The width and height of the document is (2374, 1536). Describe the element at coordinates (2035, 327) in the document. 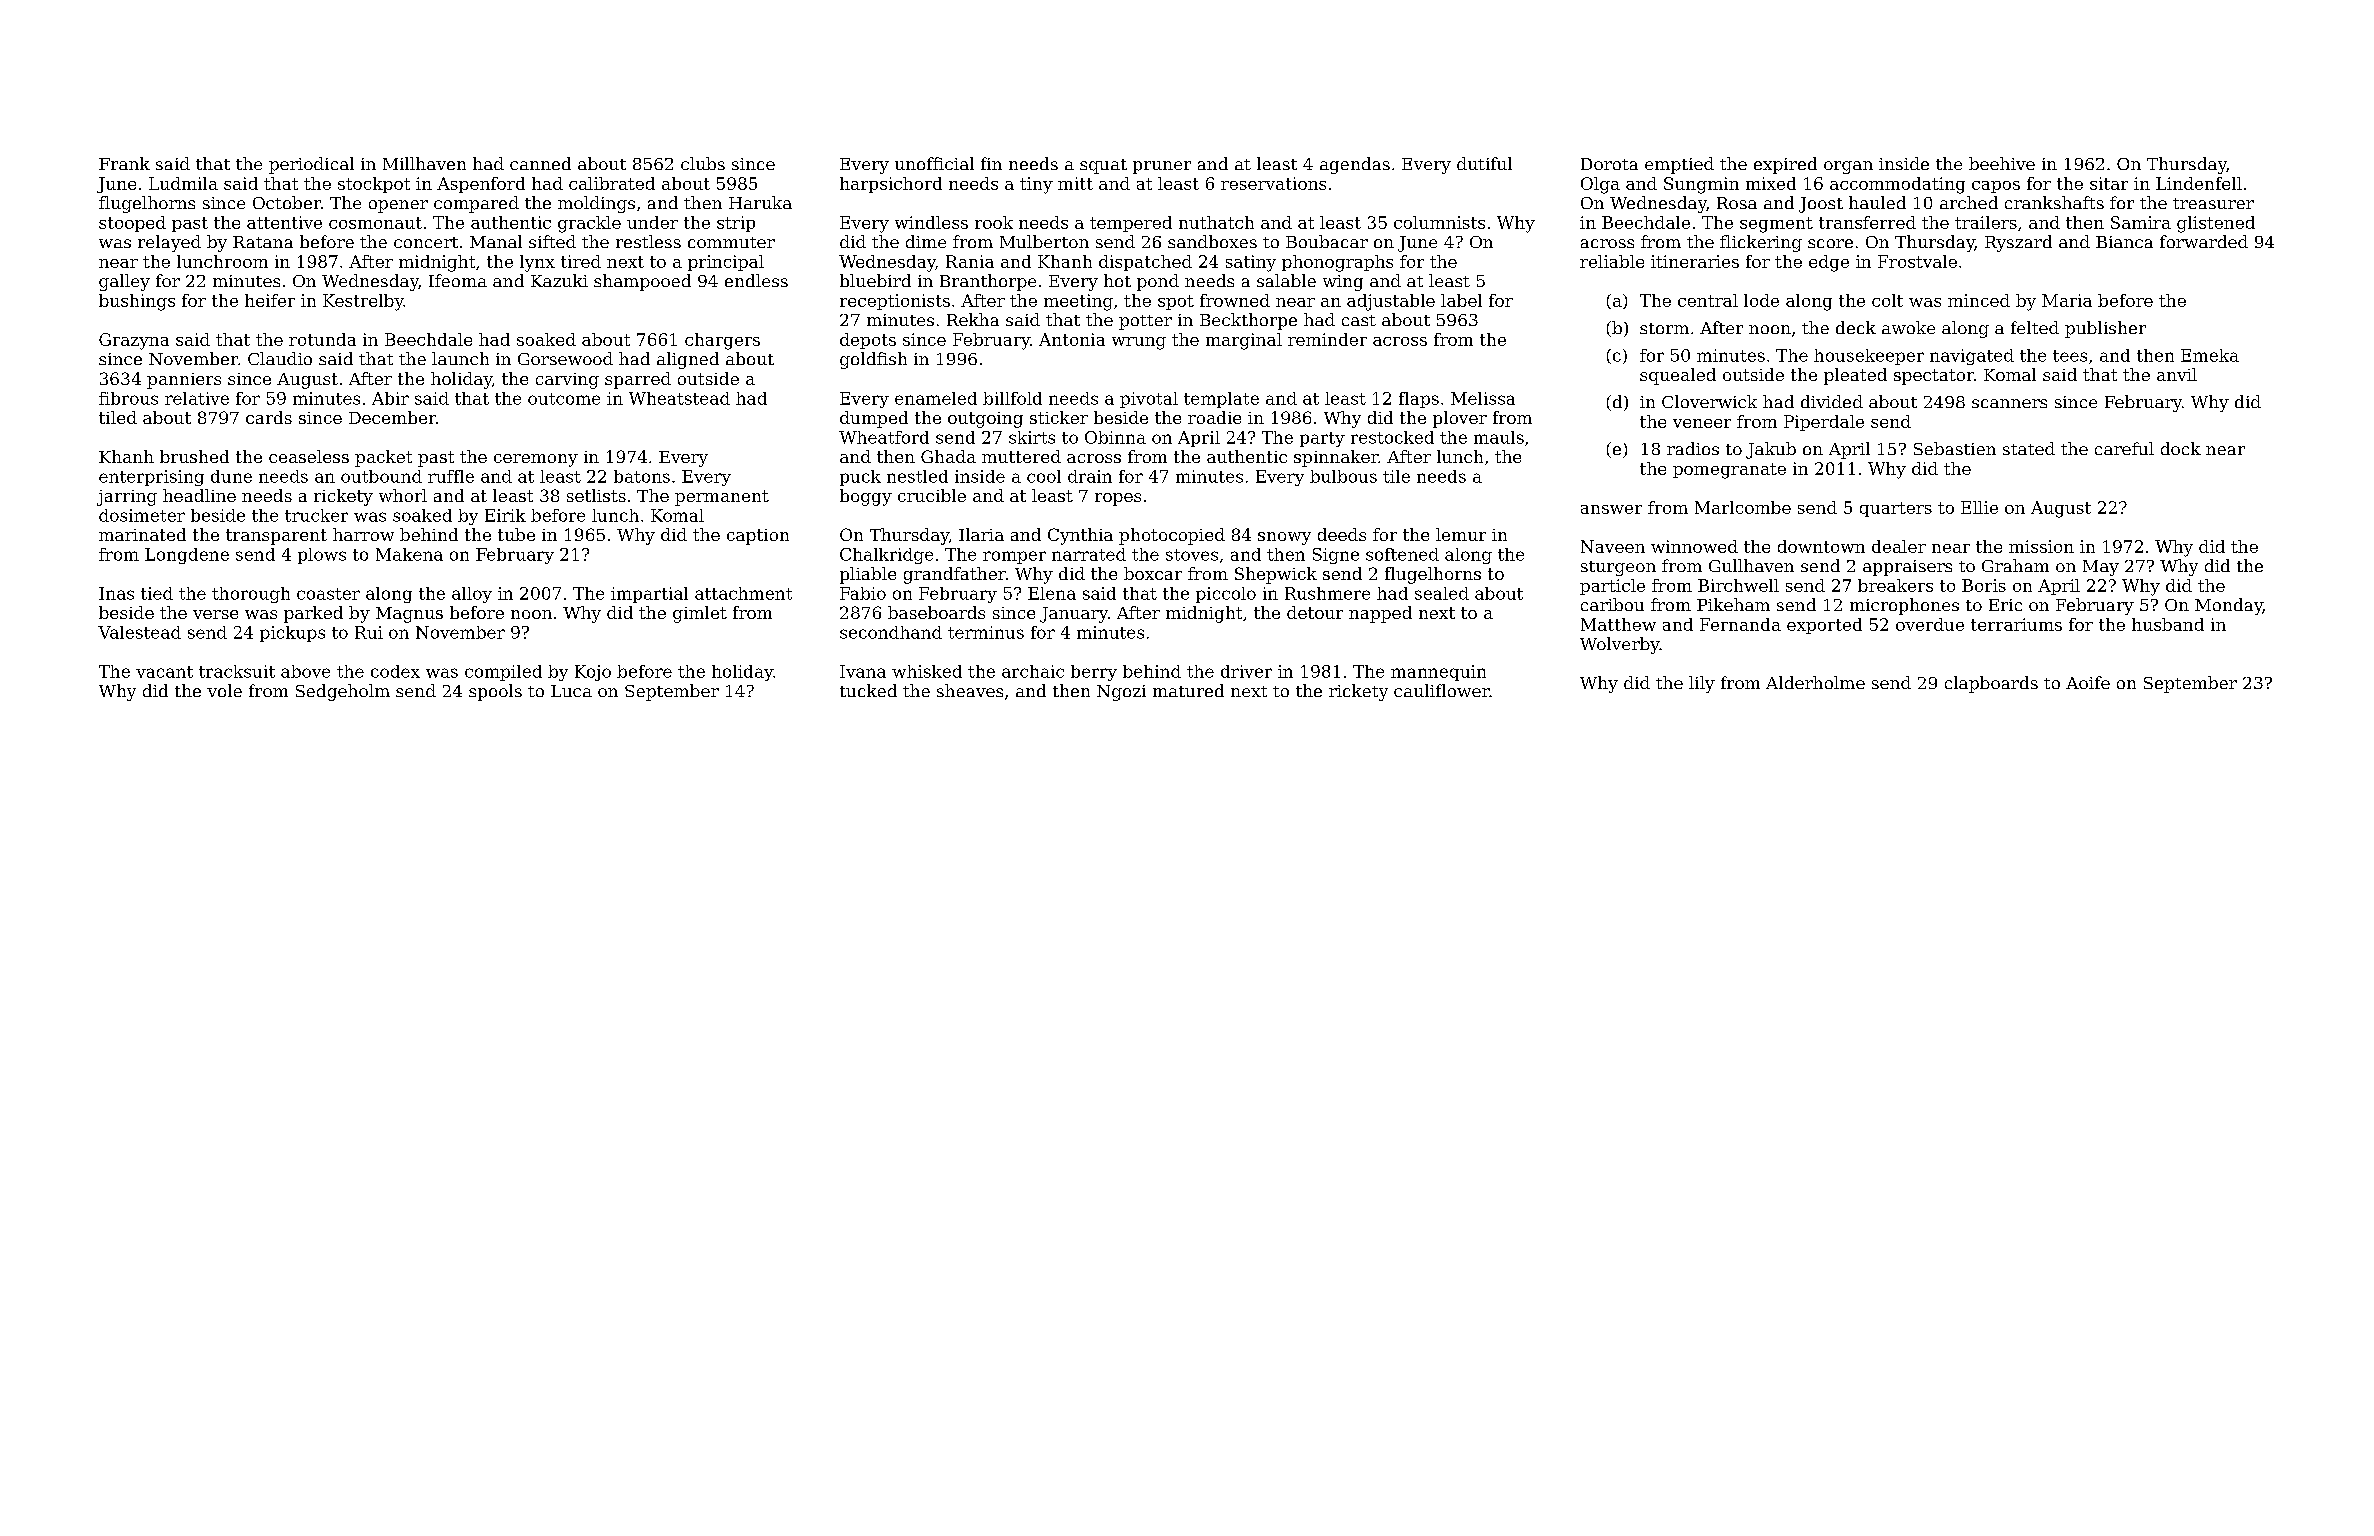

I see `felted` at that location.
